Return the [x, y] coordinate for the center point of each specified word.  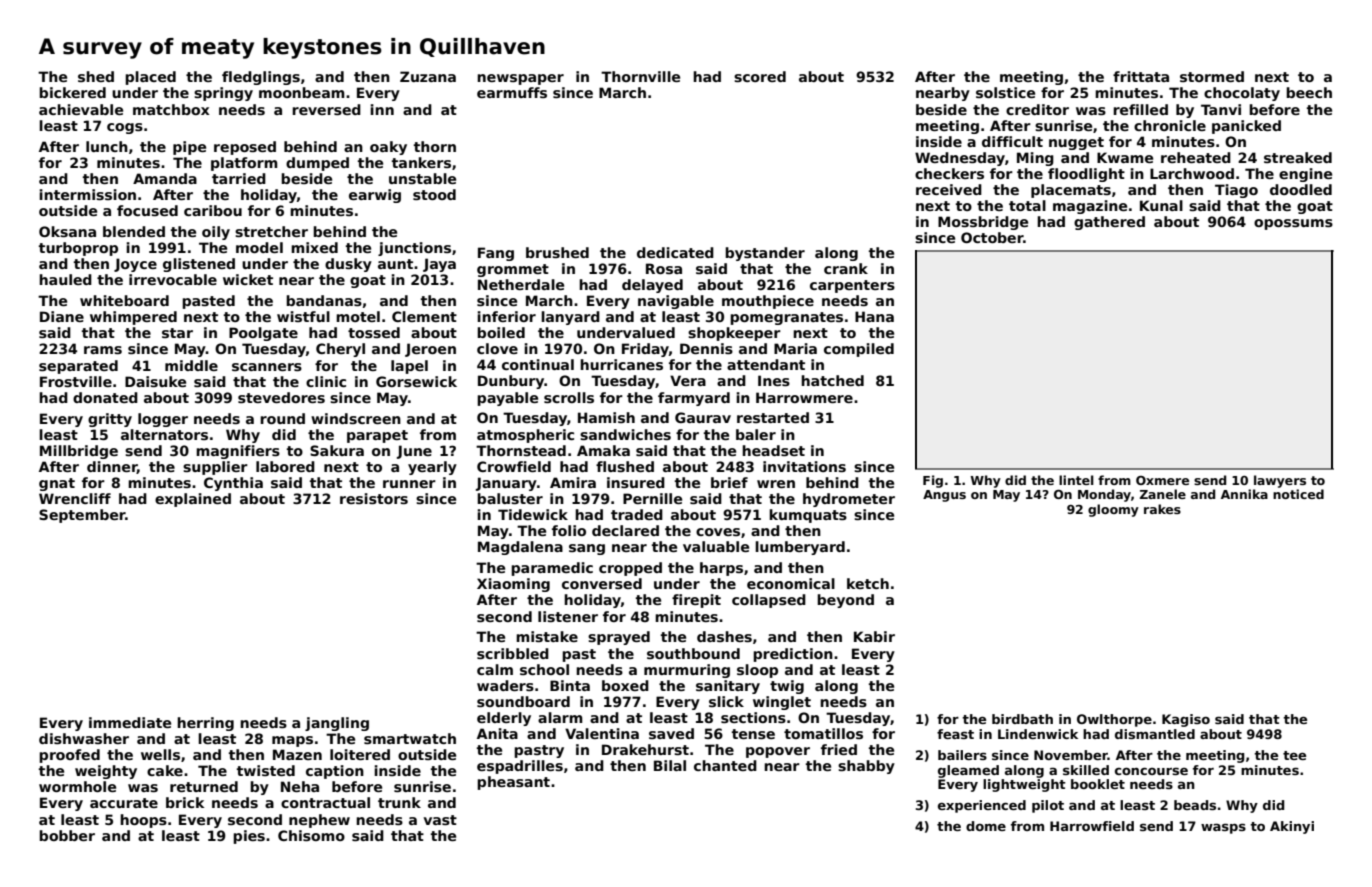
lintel [1076, 480]
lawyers [1280, 481]
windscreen [356, 418]
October [992, 237]
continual [538, 364]
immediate [130, 722]
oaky [388, 148]
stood [434, 194]
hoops [143, 821]
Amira [573, 482]
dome [986, 826]
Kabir [874, 636]
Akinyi [1292, 827]
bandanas [324, 300]
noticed [1298, 494]
